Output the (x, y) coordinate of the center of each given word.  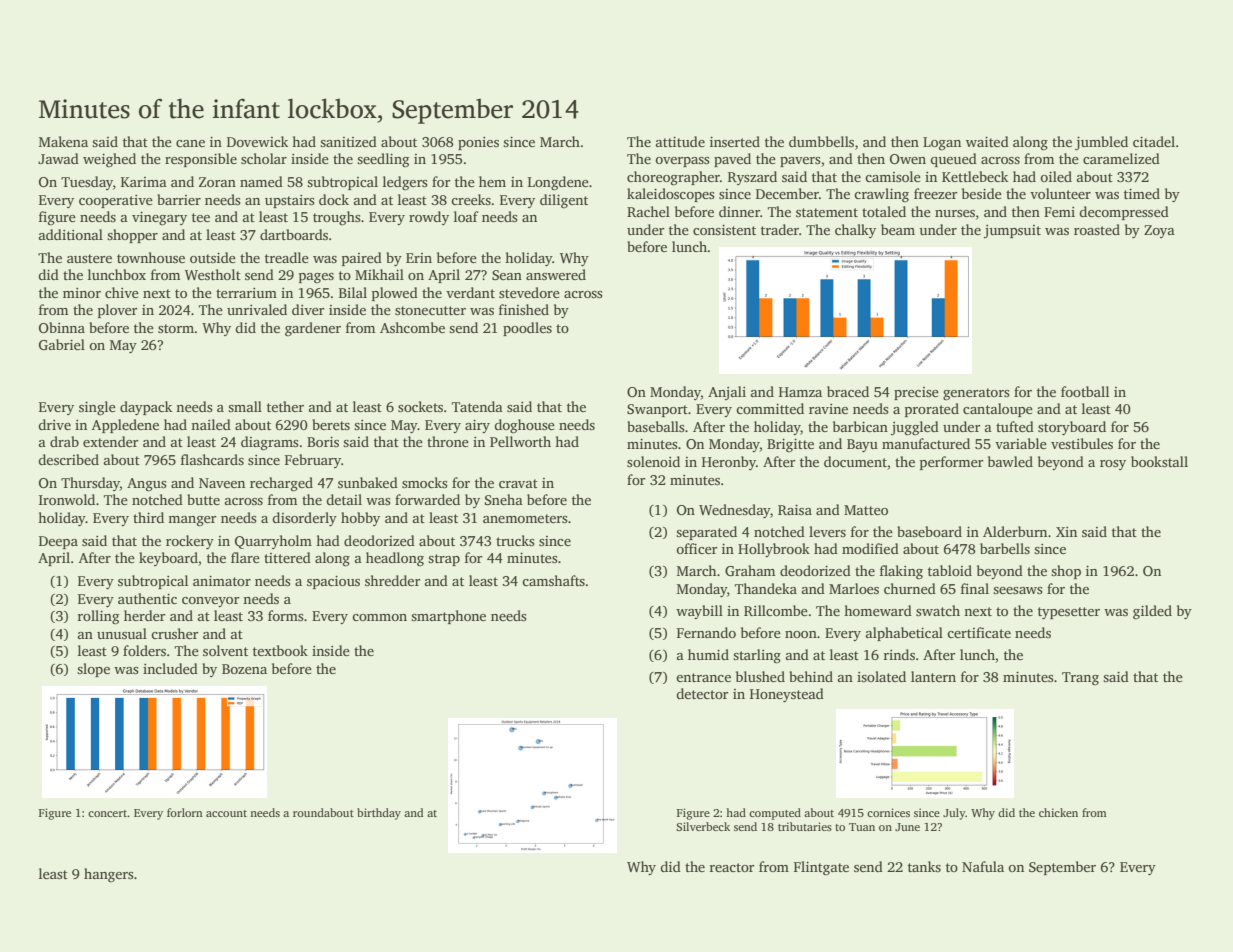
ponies (478, 143)
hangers (109, 875)
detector (702, 693)
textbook (280, 650)
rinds (899, 654)
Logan (942, 144)
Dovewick (257, 141)
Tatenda (477, 406)
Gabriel (62, 344)
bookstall (1159, 461)
